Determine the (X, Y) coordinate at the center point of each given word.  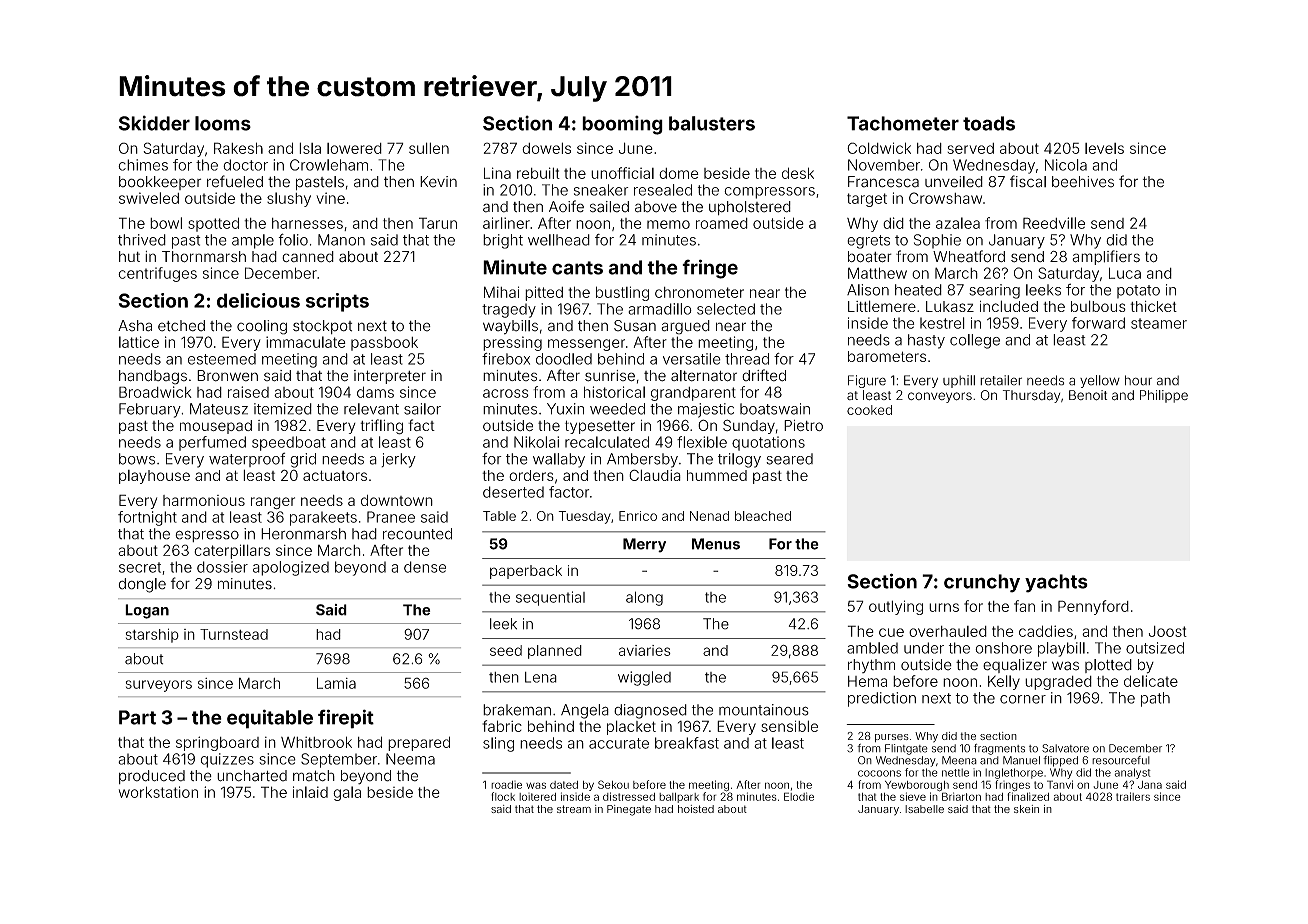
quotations (768, 443)
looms (223, 123)
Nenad (709, 516)
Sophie (937, 241)
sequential (550, 598)
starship (152, 635)
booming (622, 125)
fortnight (147, 518)
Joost (1168, 631)
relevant (371, 409)
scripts (337, 302)
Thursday (1031, 396)
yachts (1056, 583)
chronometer (699, 292)
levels (1104, 148)
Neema (410, 759)
